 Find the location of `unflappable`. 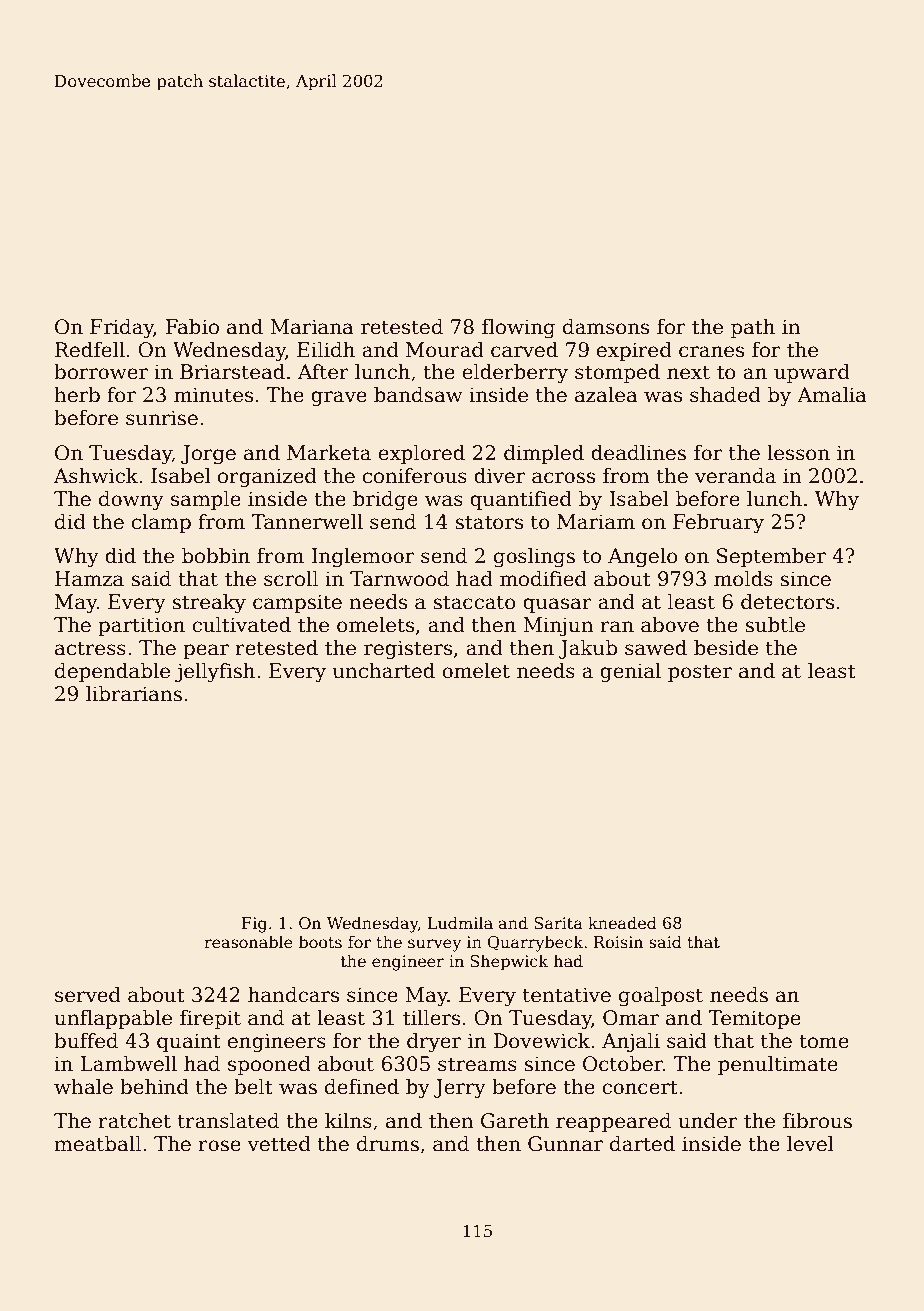

unflappable is located at coordinates (113, 1019).
